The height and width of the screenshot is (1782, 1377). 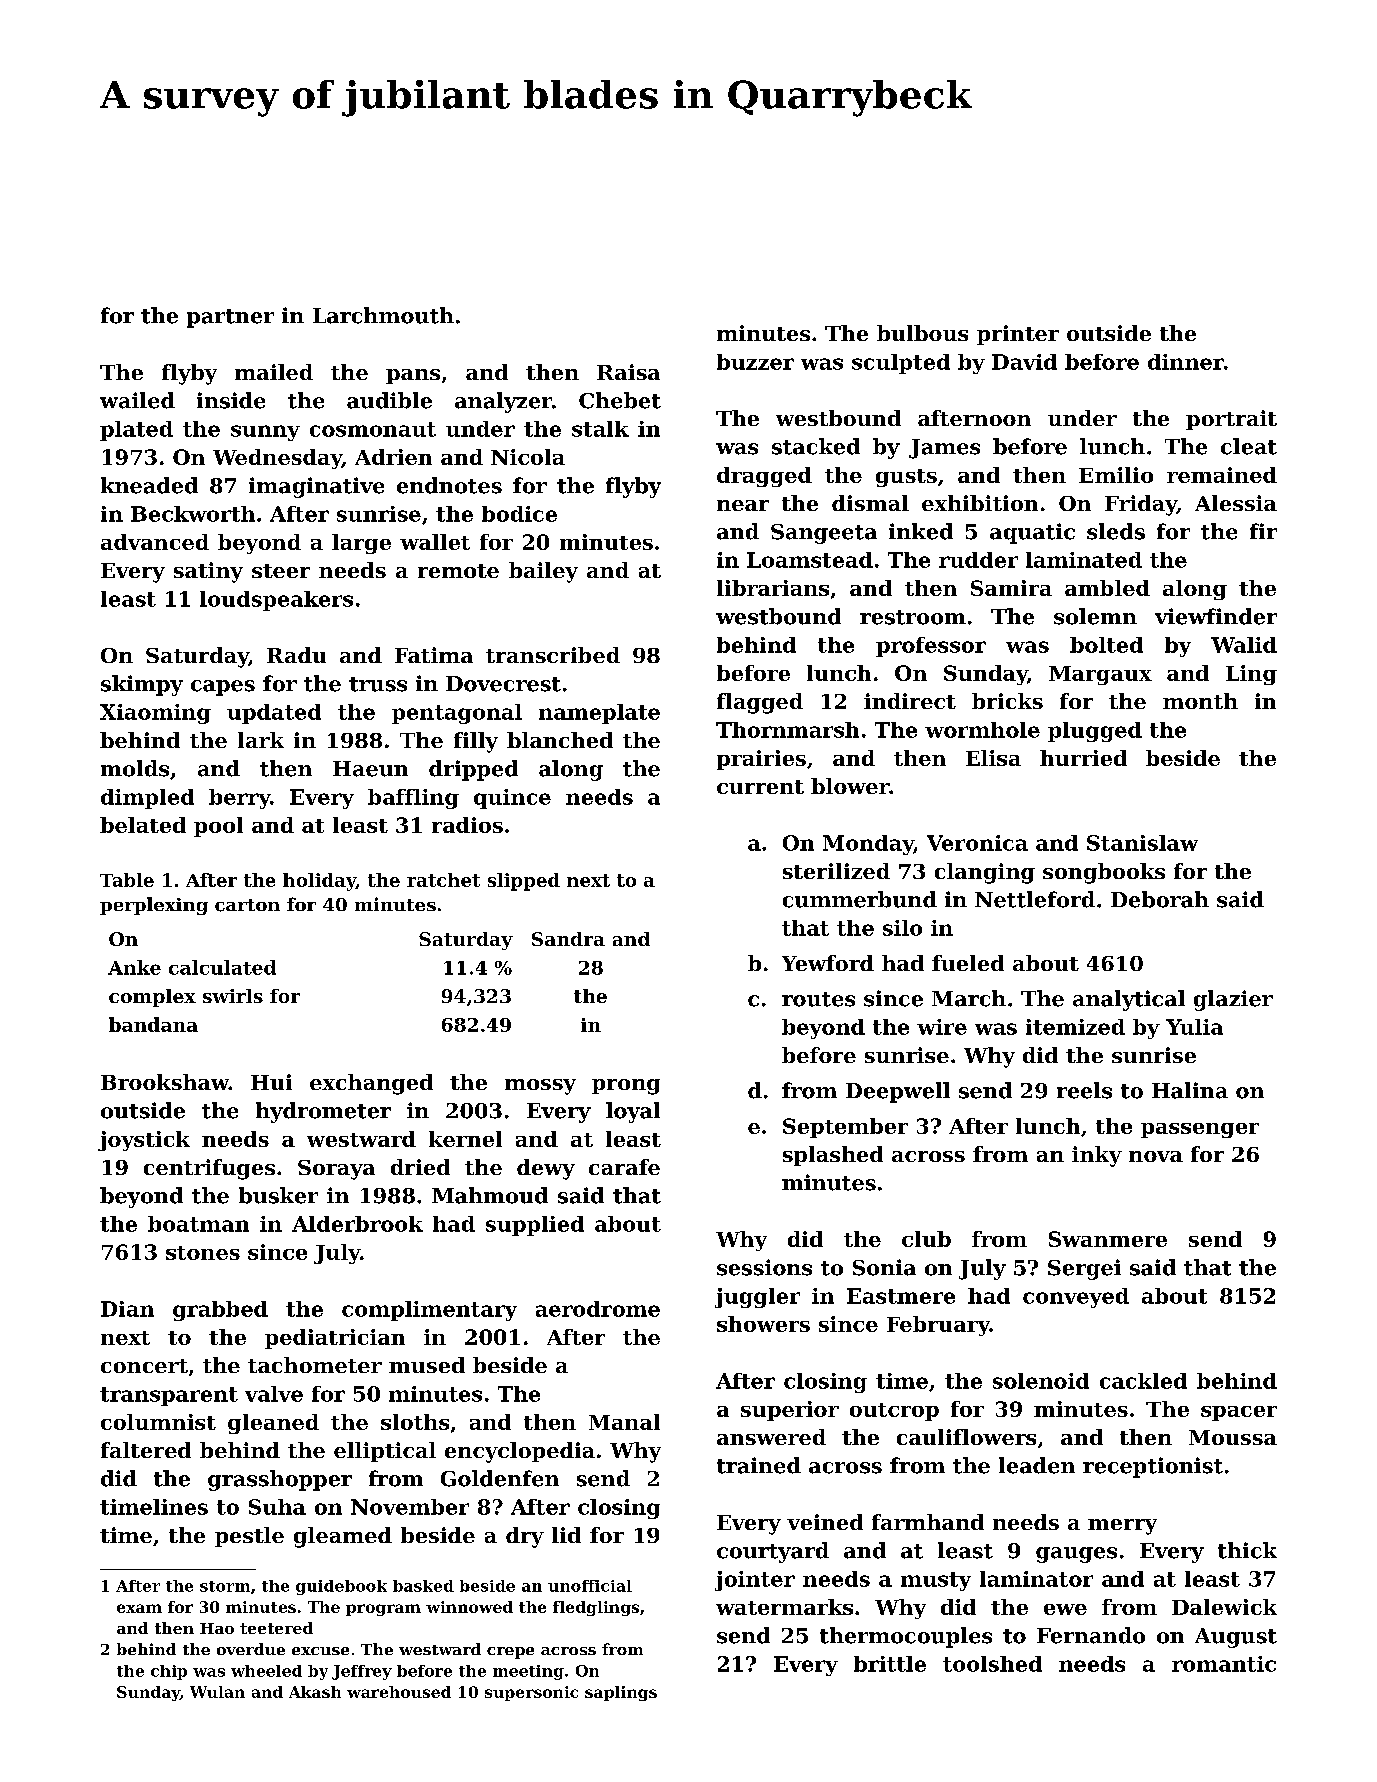 What do you see at coordinates (223, 688) in the screenshot?
I see `capes` at bounding box center [223, 688].
